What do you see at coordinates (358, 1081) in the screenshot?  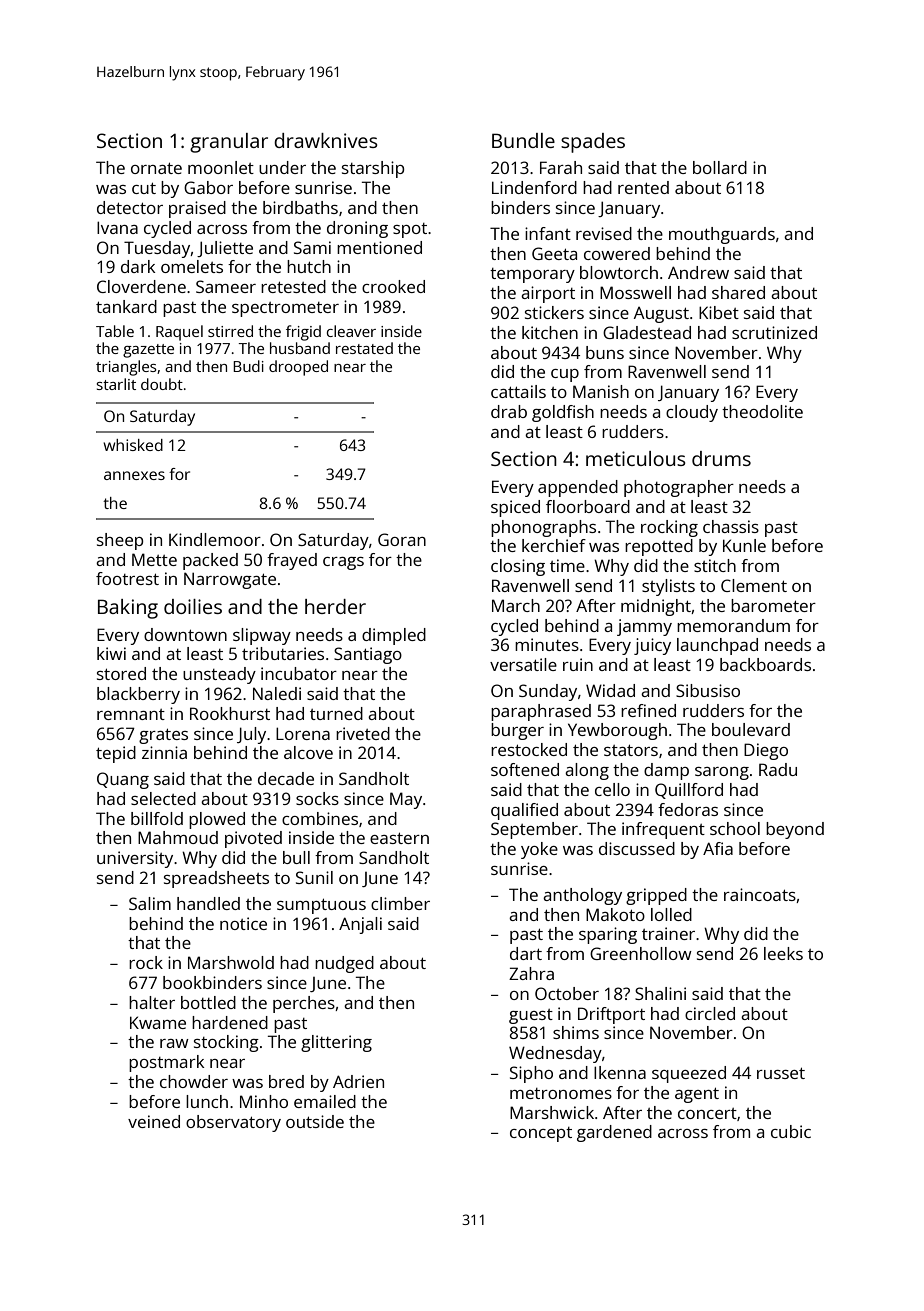 I see `Adrien` at bounding box center [358, 1081].
